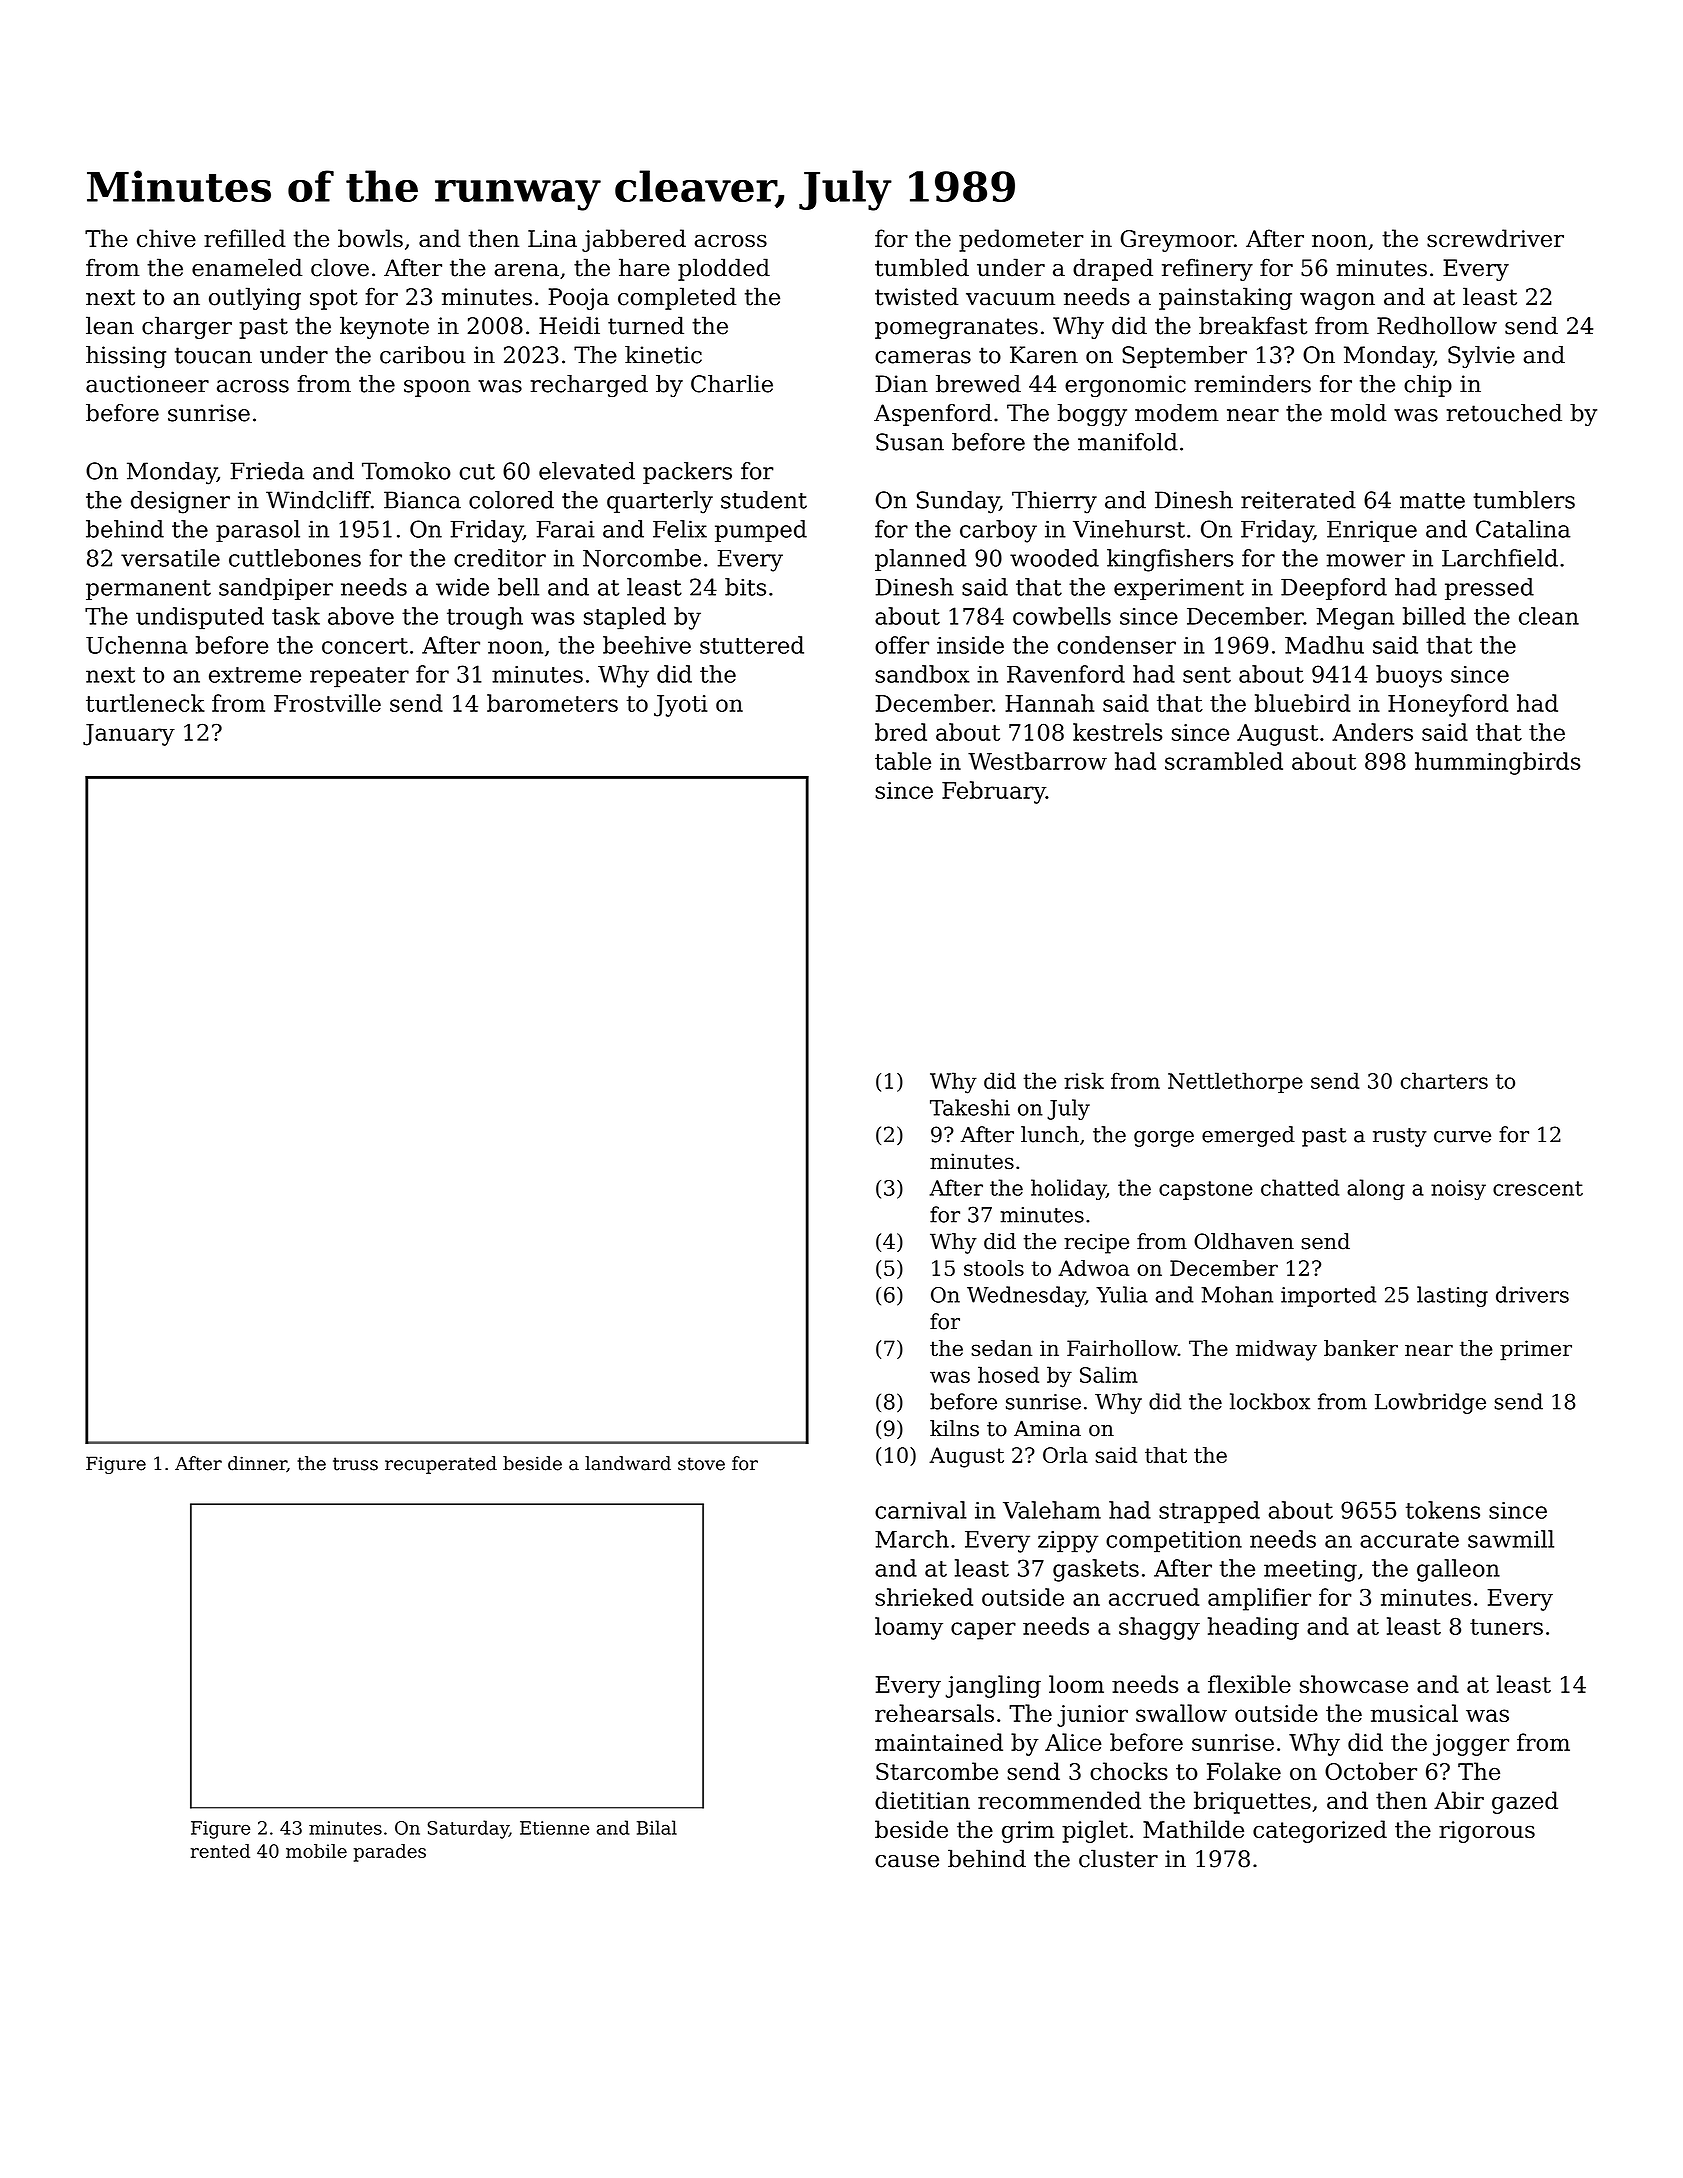 This document has height=2178, width=1683. Describe the element at coordinates (701, 1464) in the document. I see `stove` at that location.
